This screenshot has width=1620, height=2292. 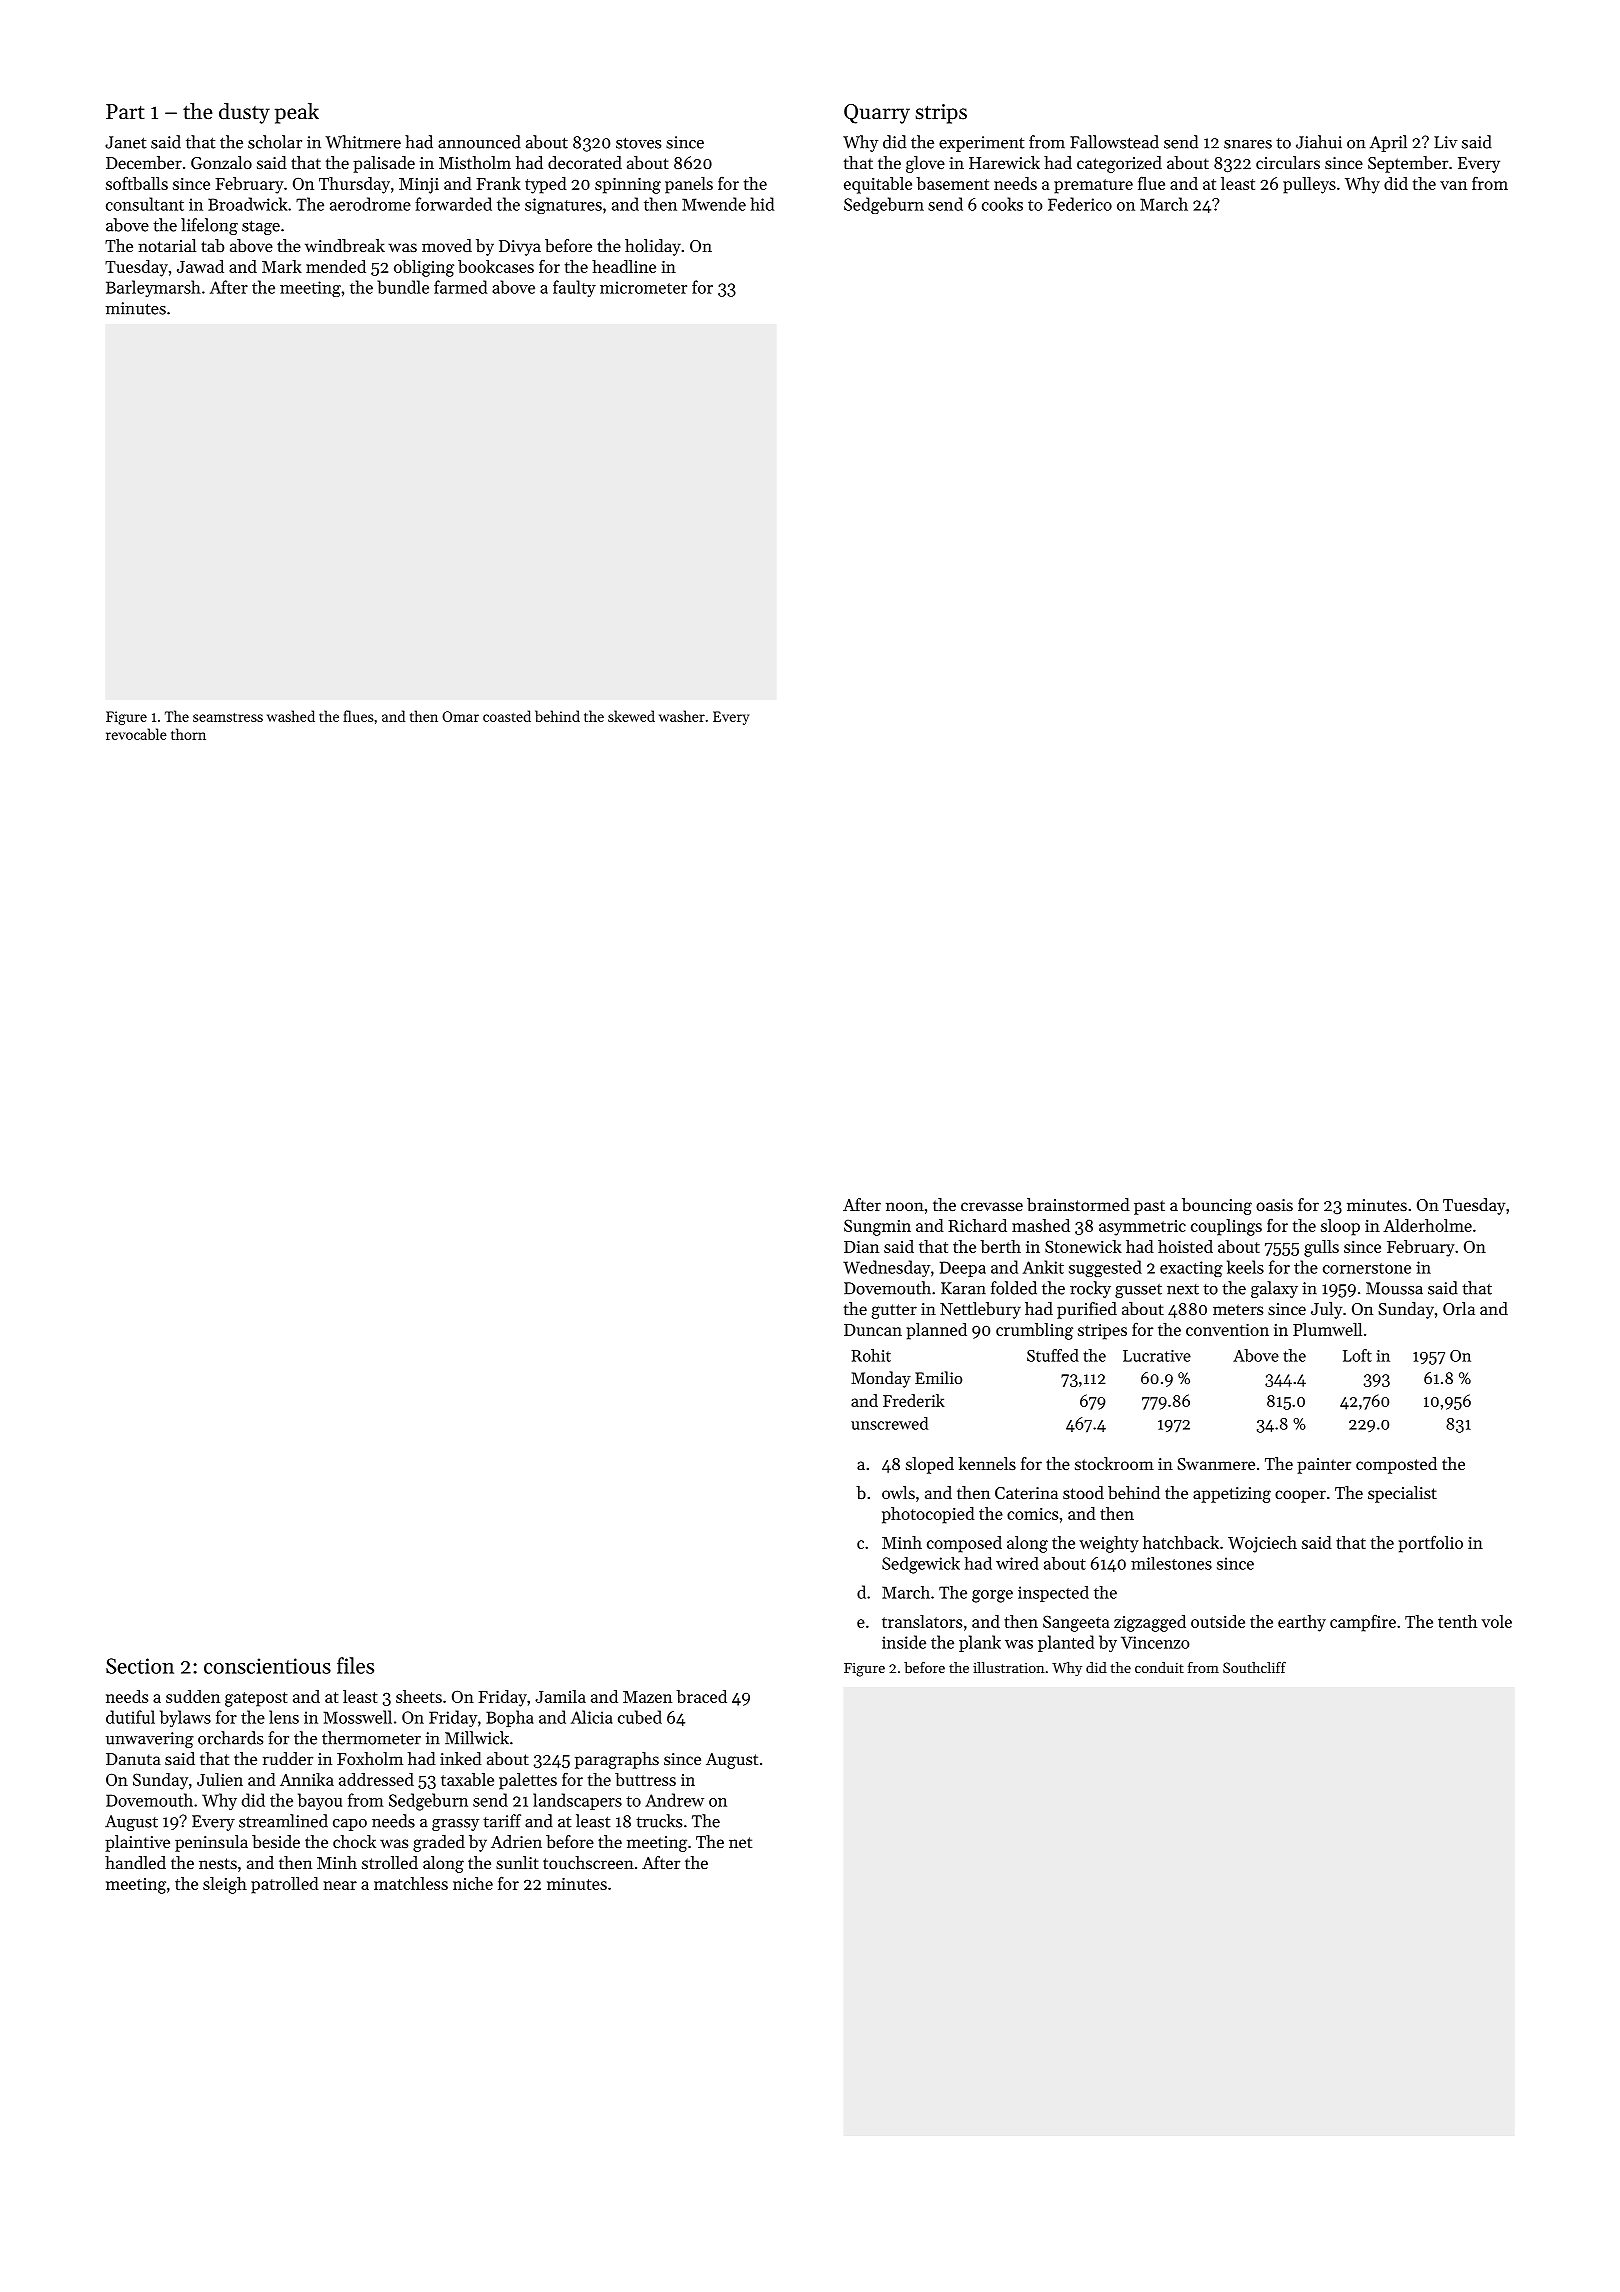 I want to click on Fallowstead, so click(x=1114, y=142).
